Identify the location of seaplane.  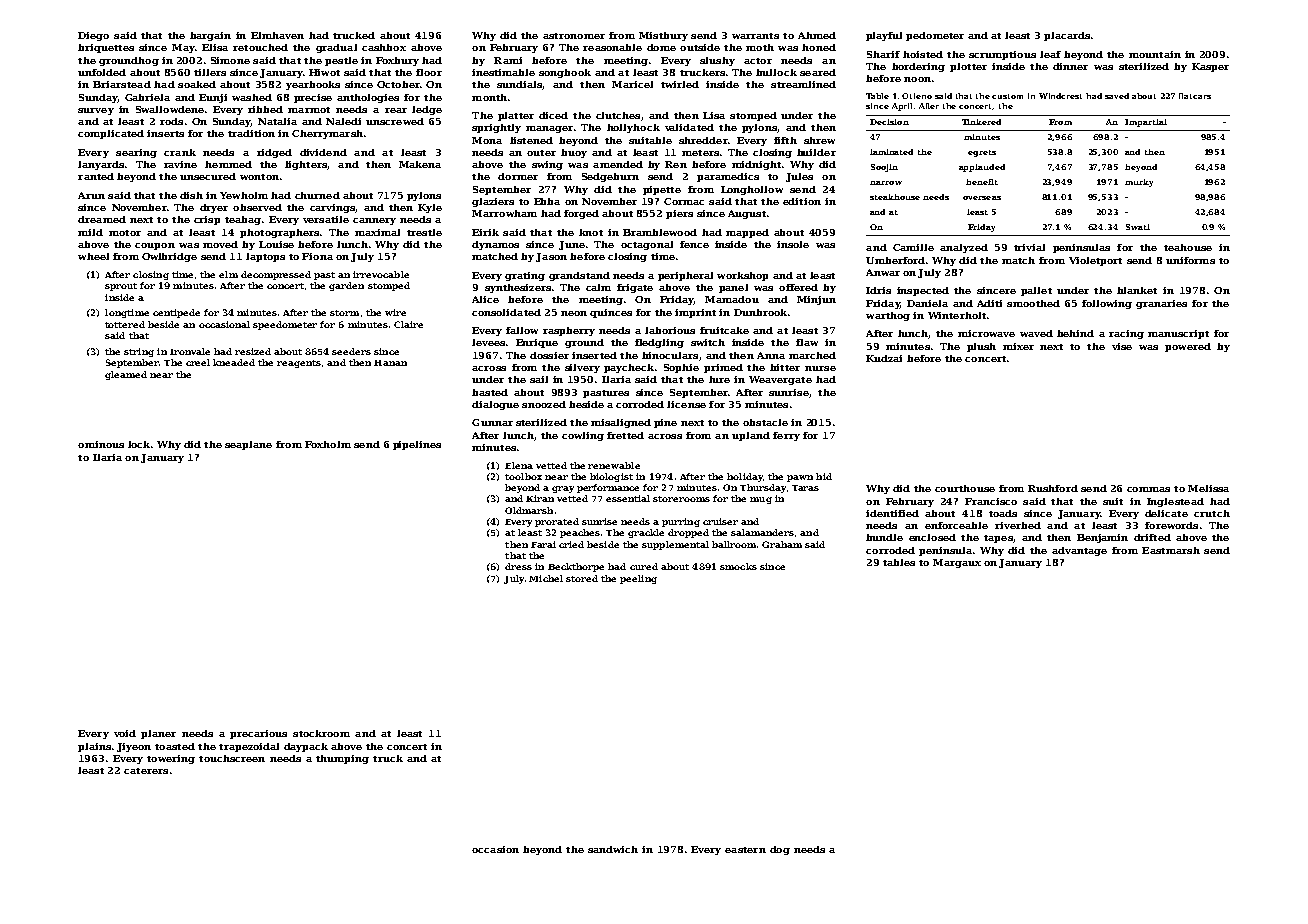
(248, 445).
